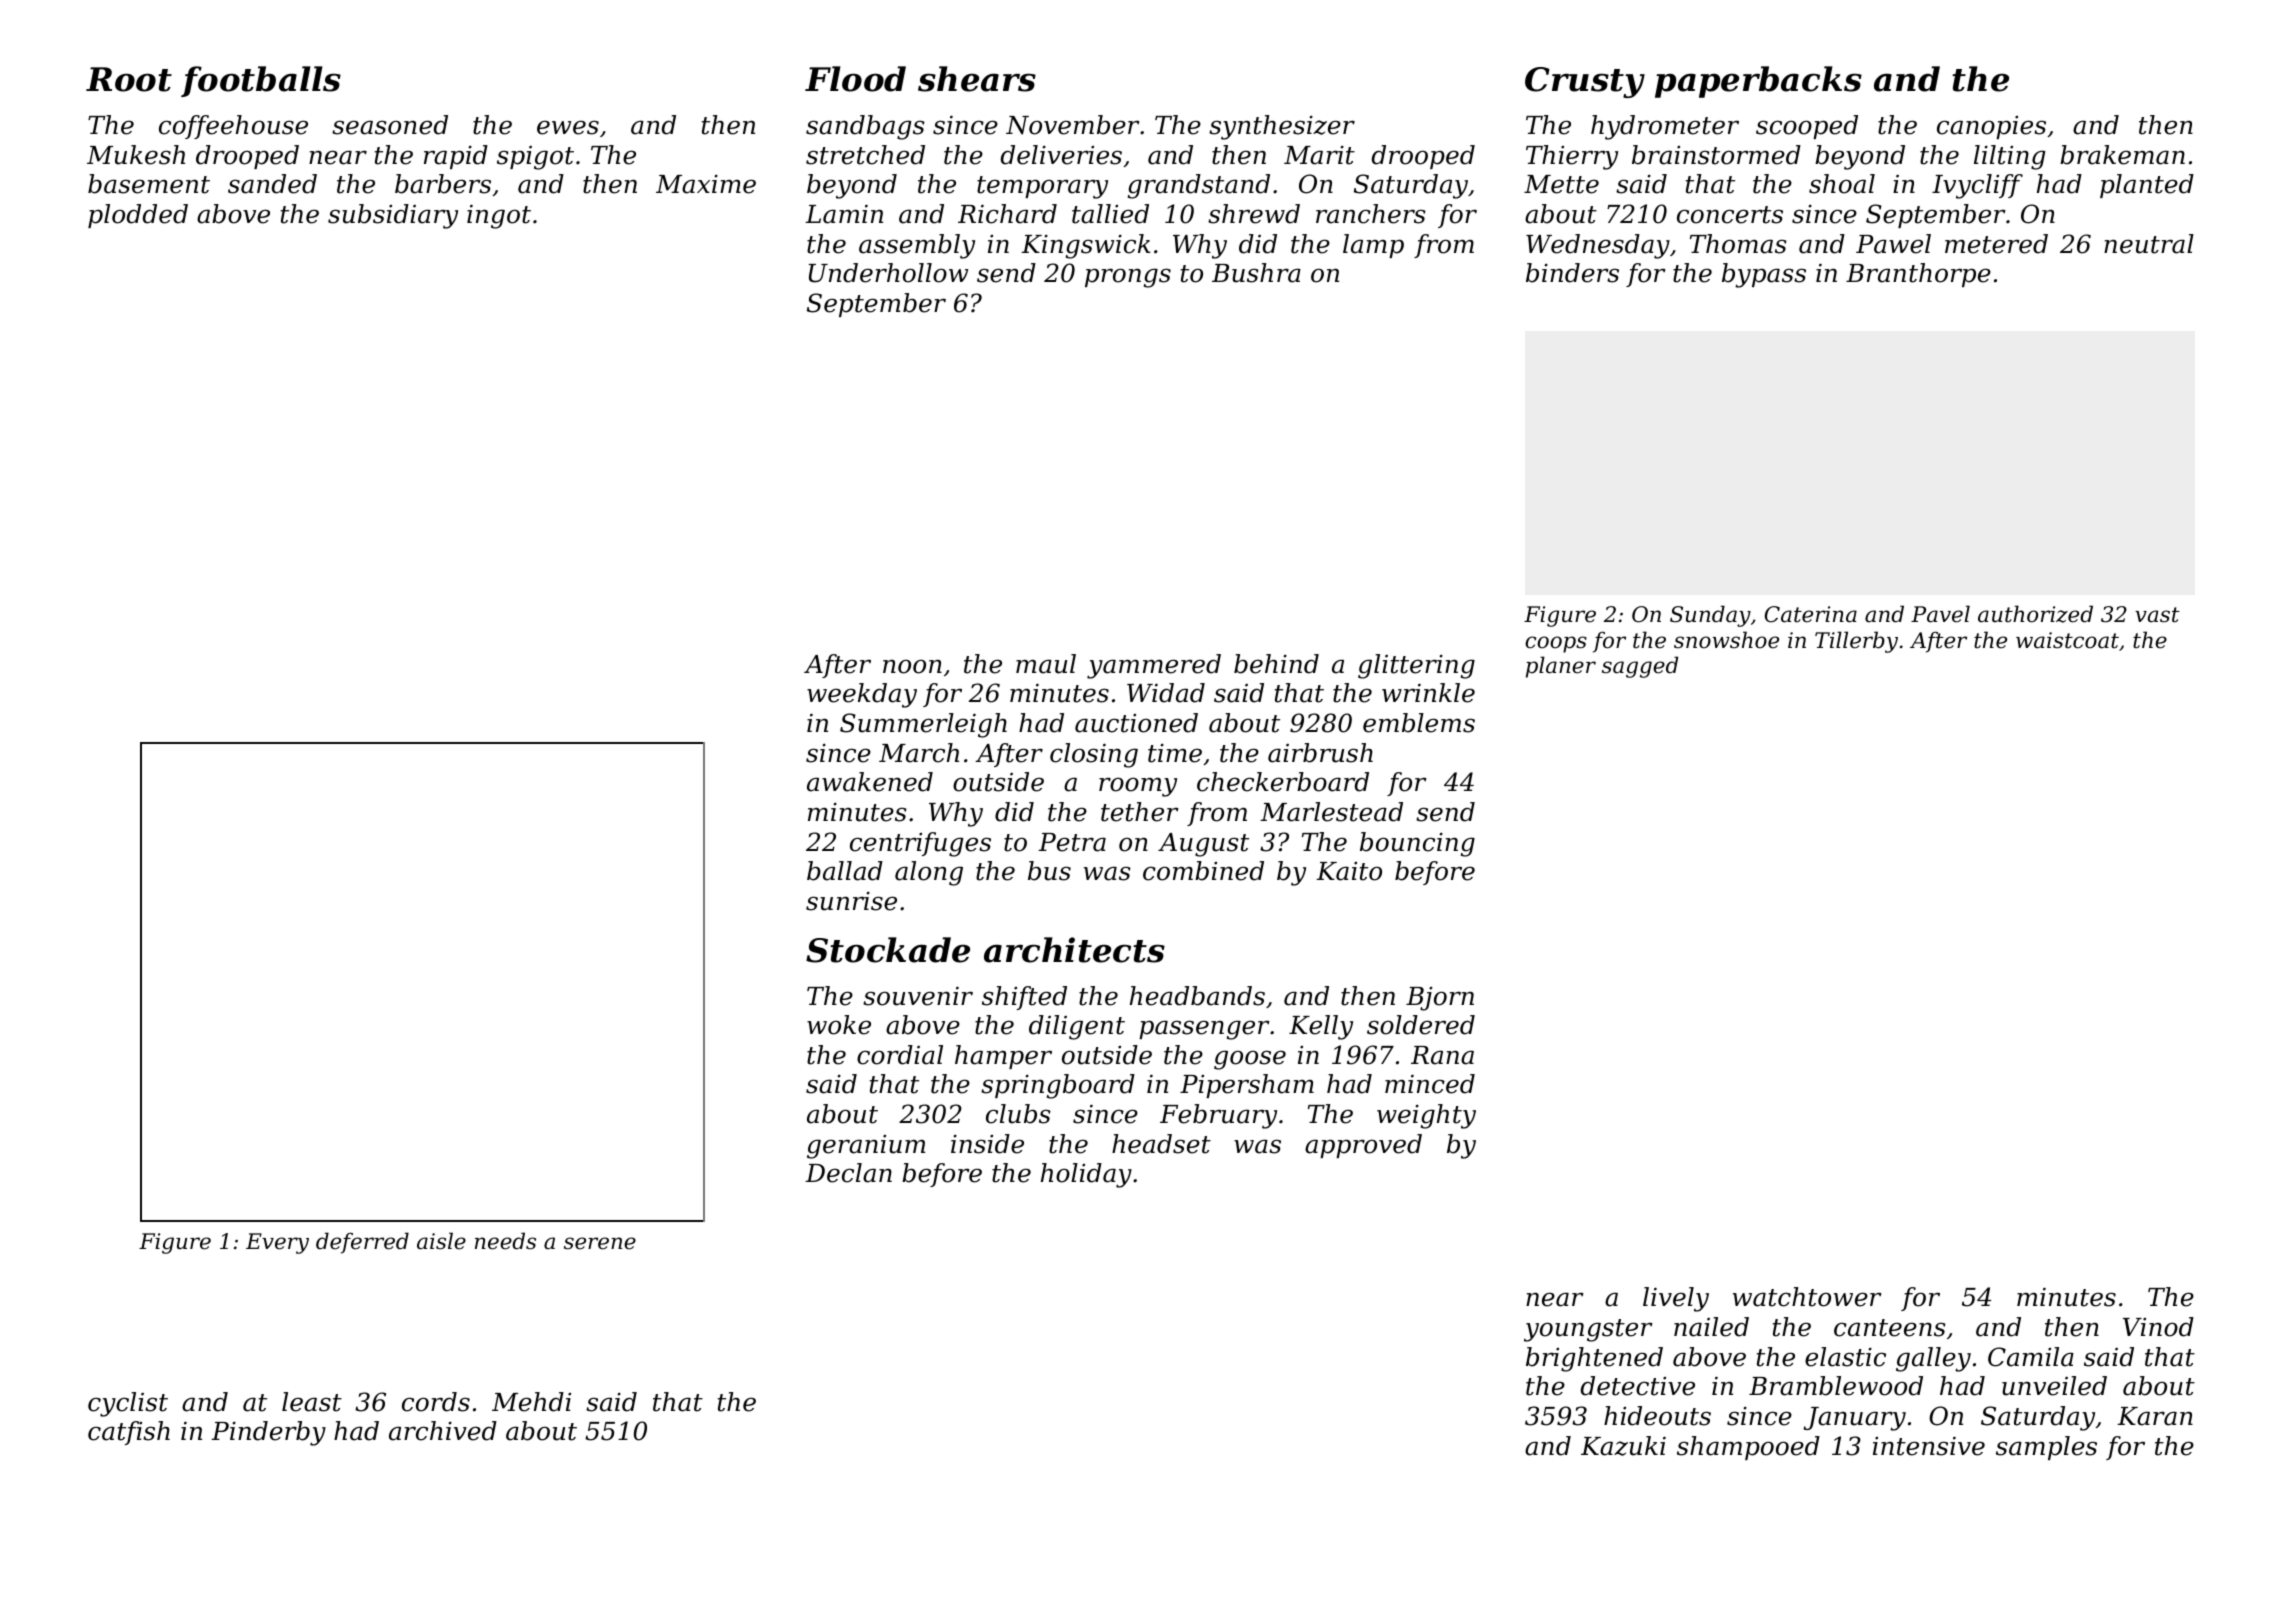 This page has height=1614, width=2282. I want to click on bouncing, so click(1417, 844).
